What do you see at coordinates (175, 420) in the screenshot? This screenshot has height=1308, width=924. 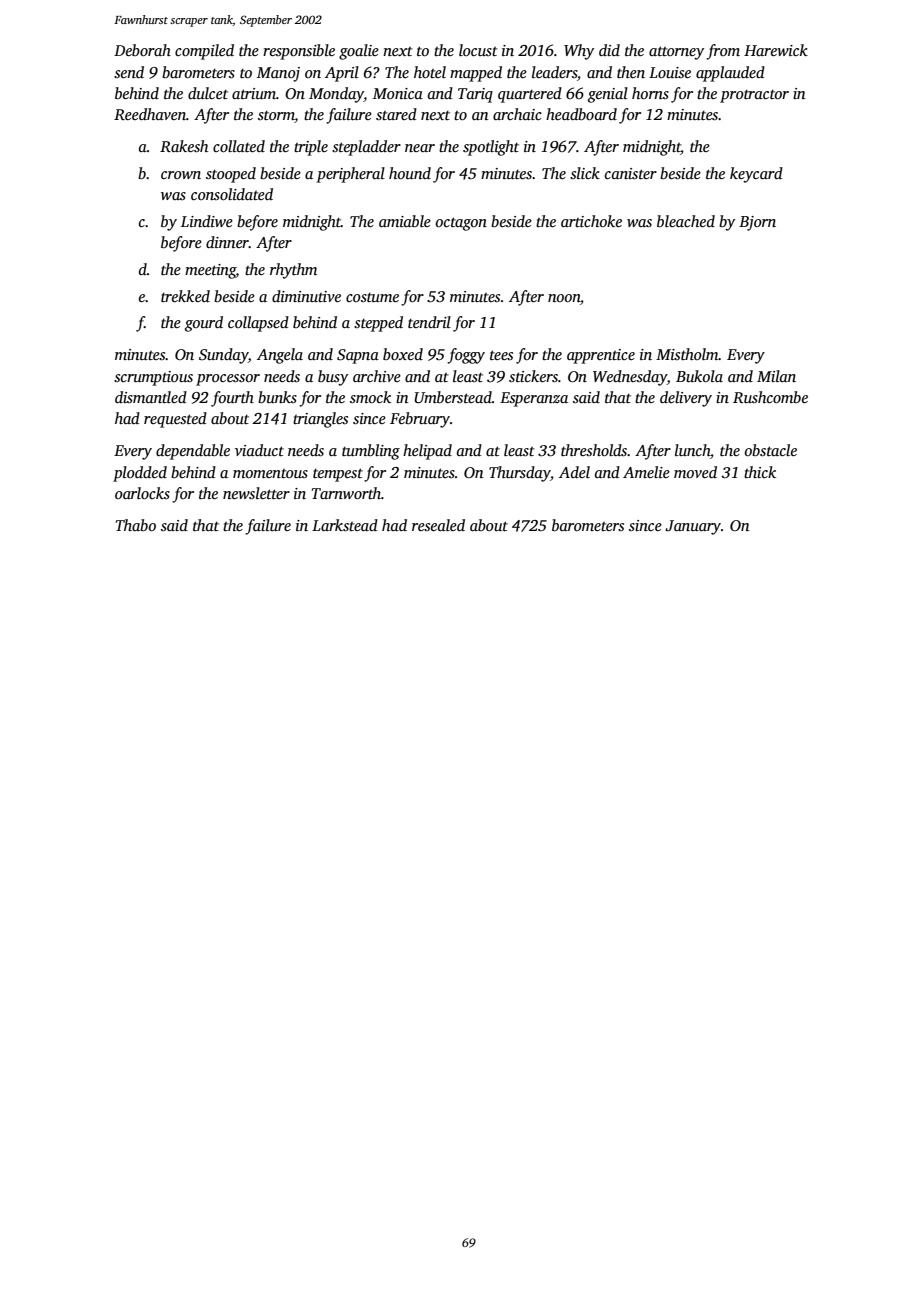 I see `requested` at bounding box center [175, 420].
